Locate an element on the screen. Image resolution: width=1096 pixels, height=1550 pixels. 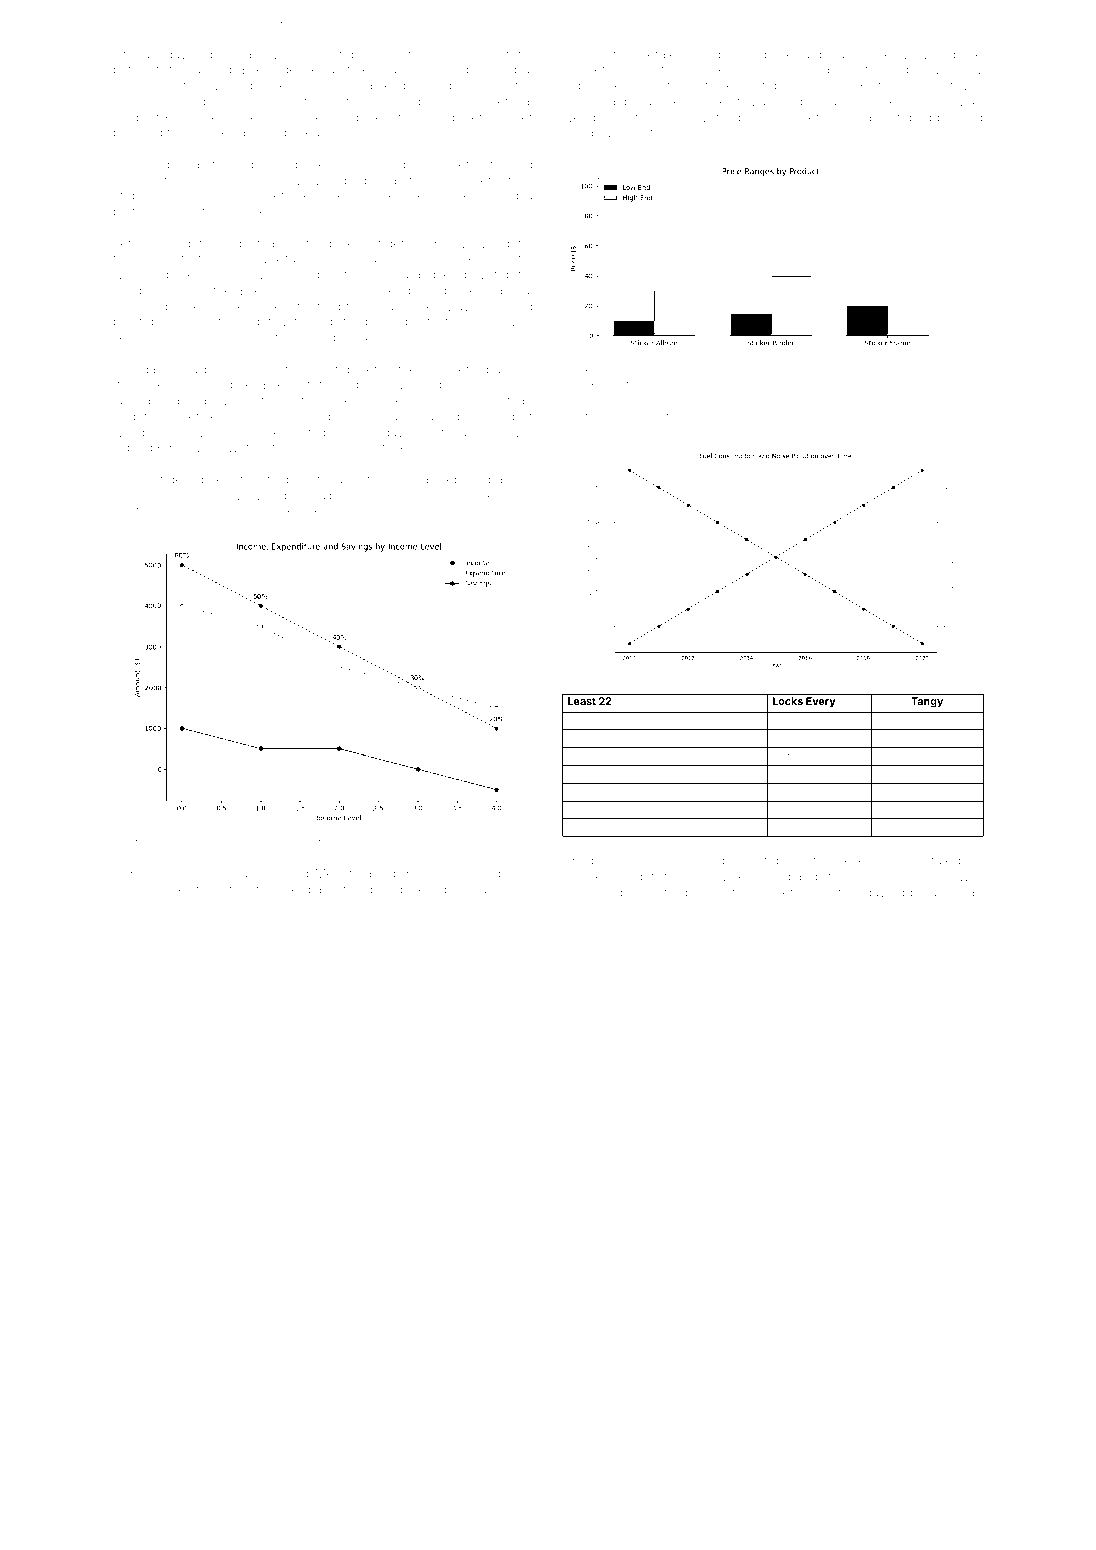
Locks is located at coordinates (788, 701).
